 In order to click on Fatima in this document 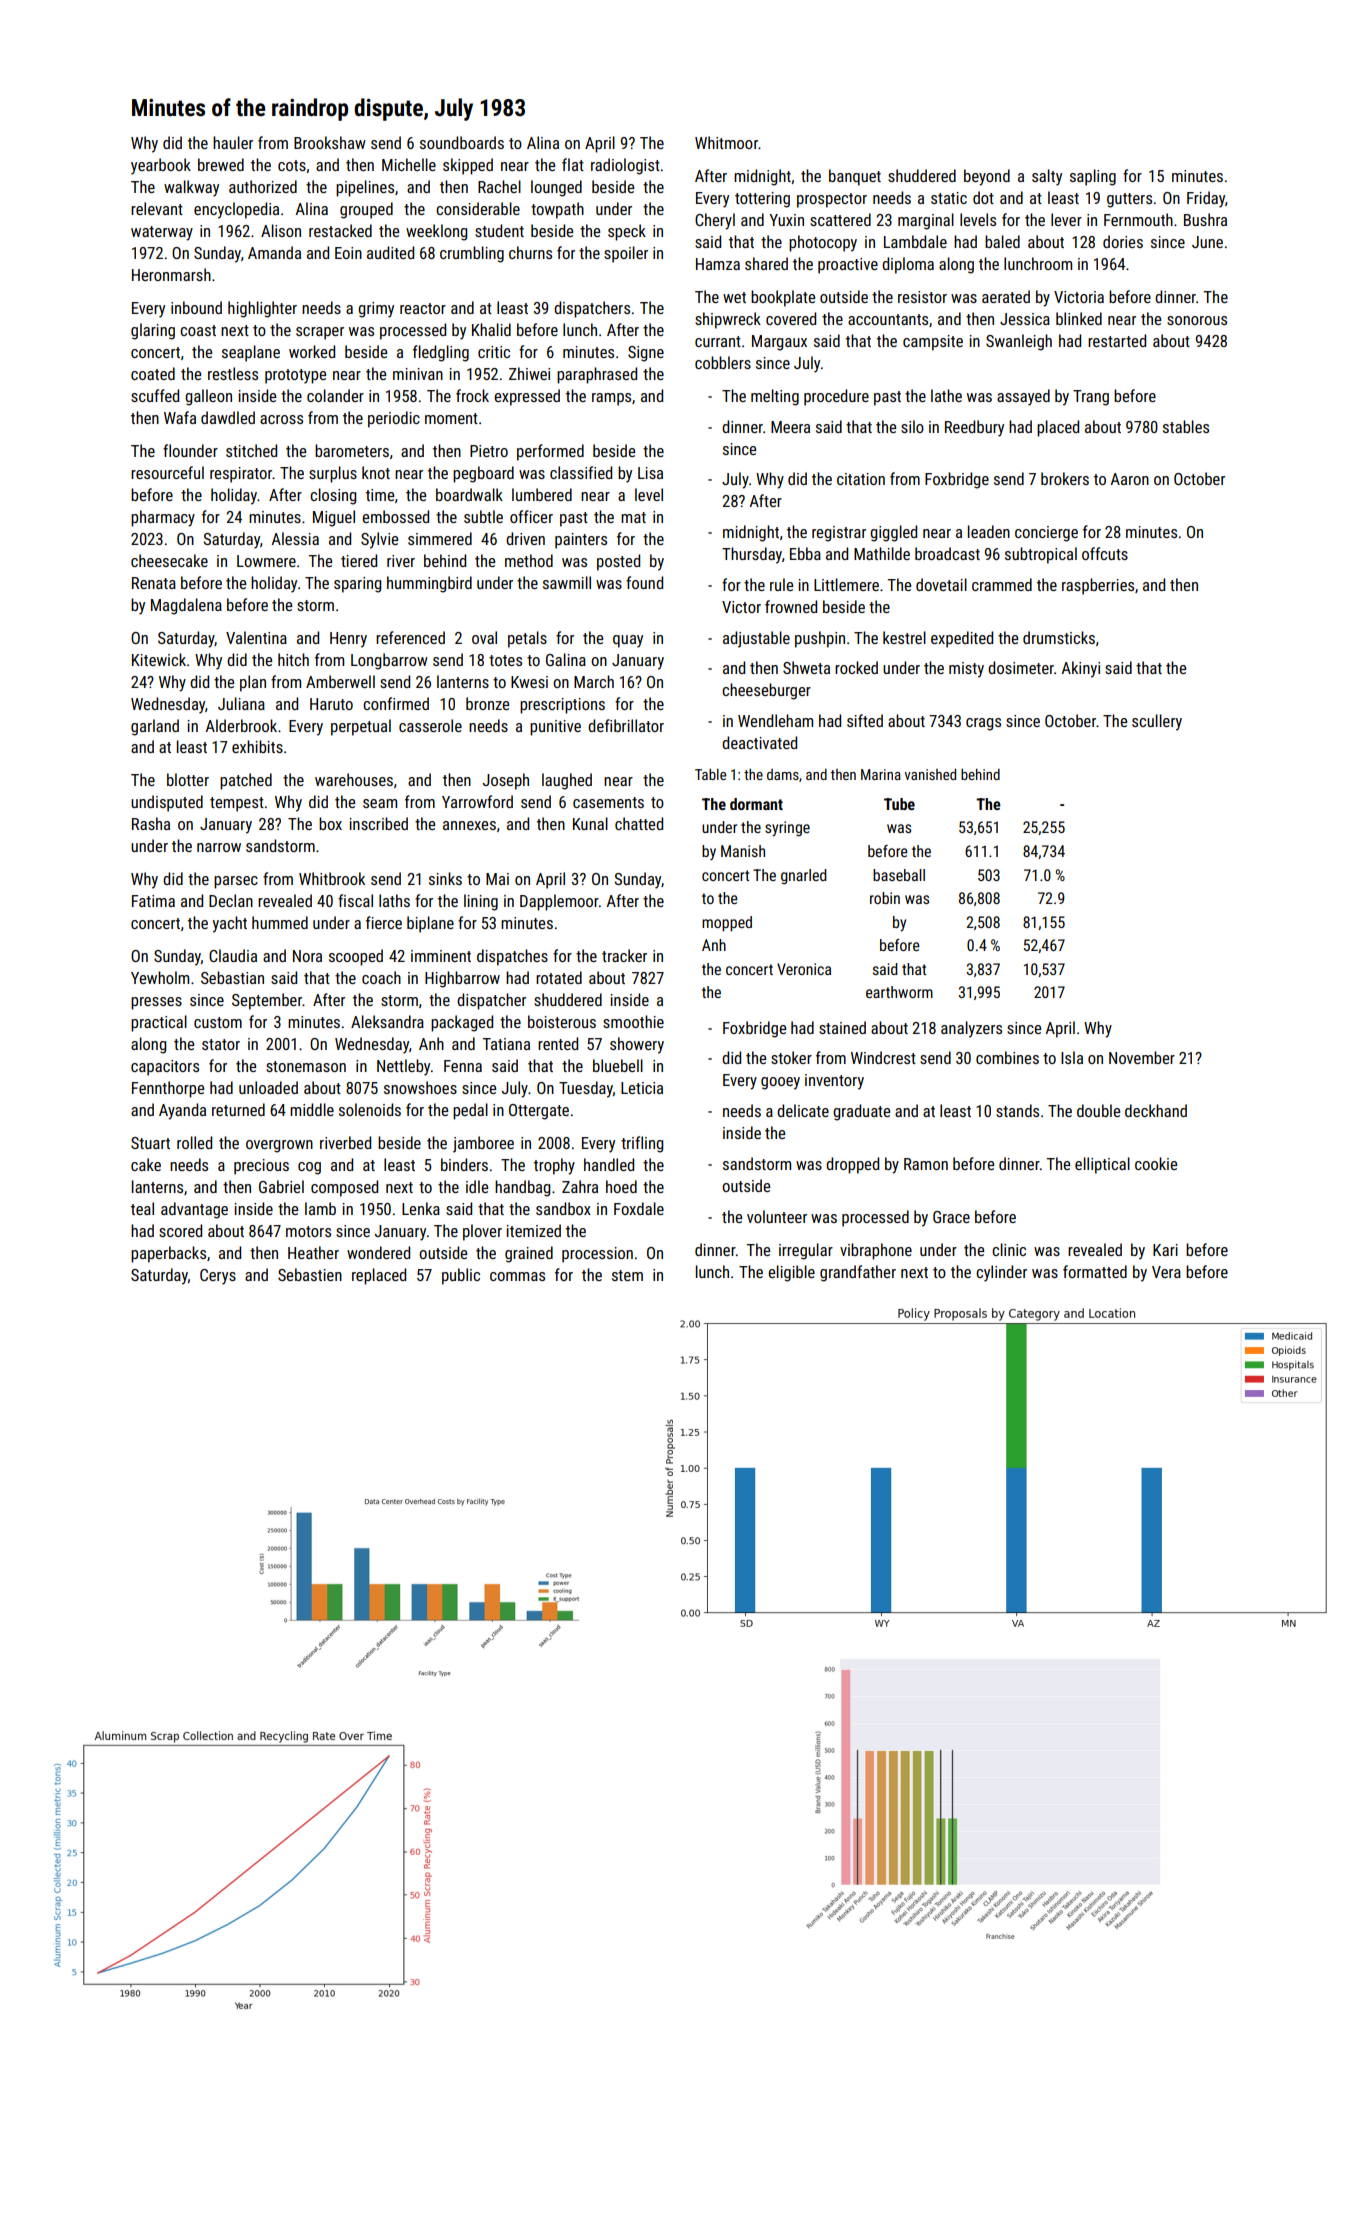, I will do `click(153, 901)`.
